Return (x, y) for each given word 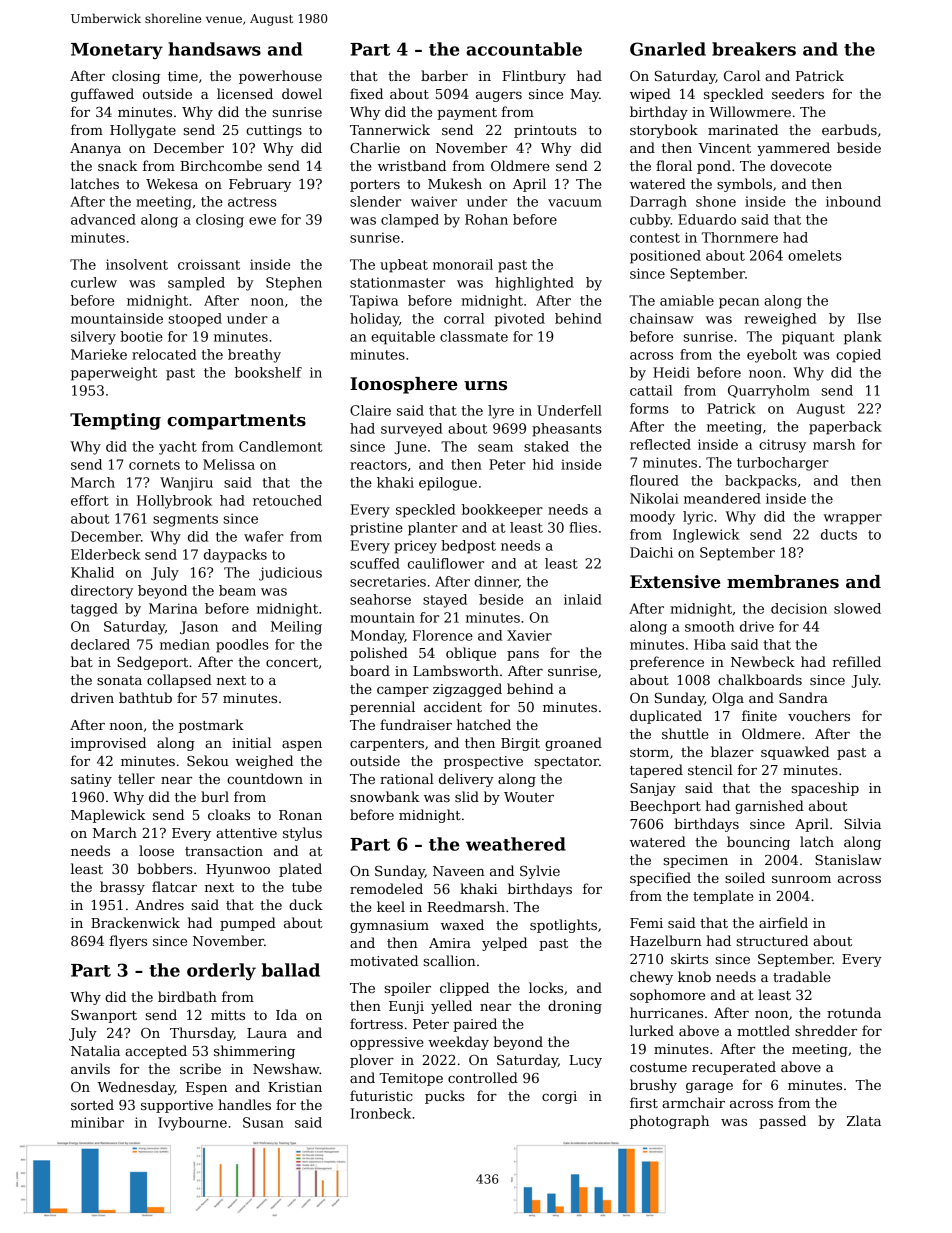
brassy (122, 888)
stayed (445, 601)
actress (252, 202)
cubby (650, 221)
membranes (783, 582)
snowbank (384, 796)
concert (292, 662)
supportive (177, 1106)
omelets (815, 255)
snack (117, 165)
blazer (732, 751)
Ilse (869, 318)
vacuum (575, 203)
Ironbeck (381, 1113)
